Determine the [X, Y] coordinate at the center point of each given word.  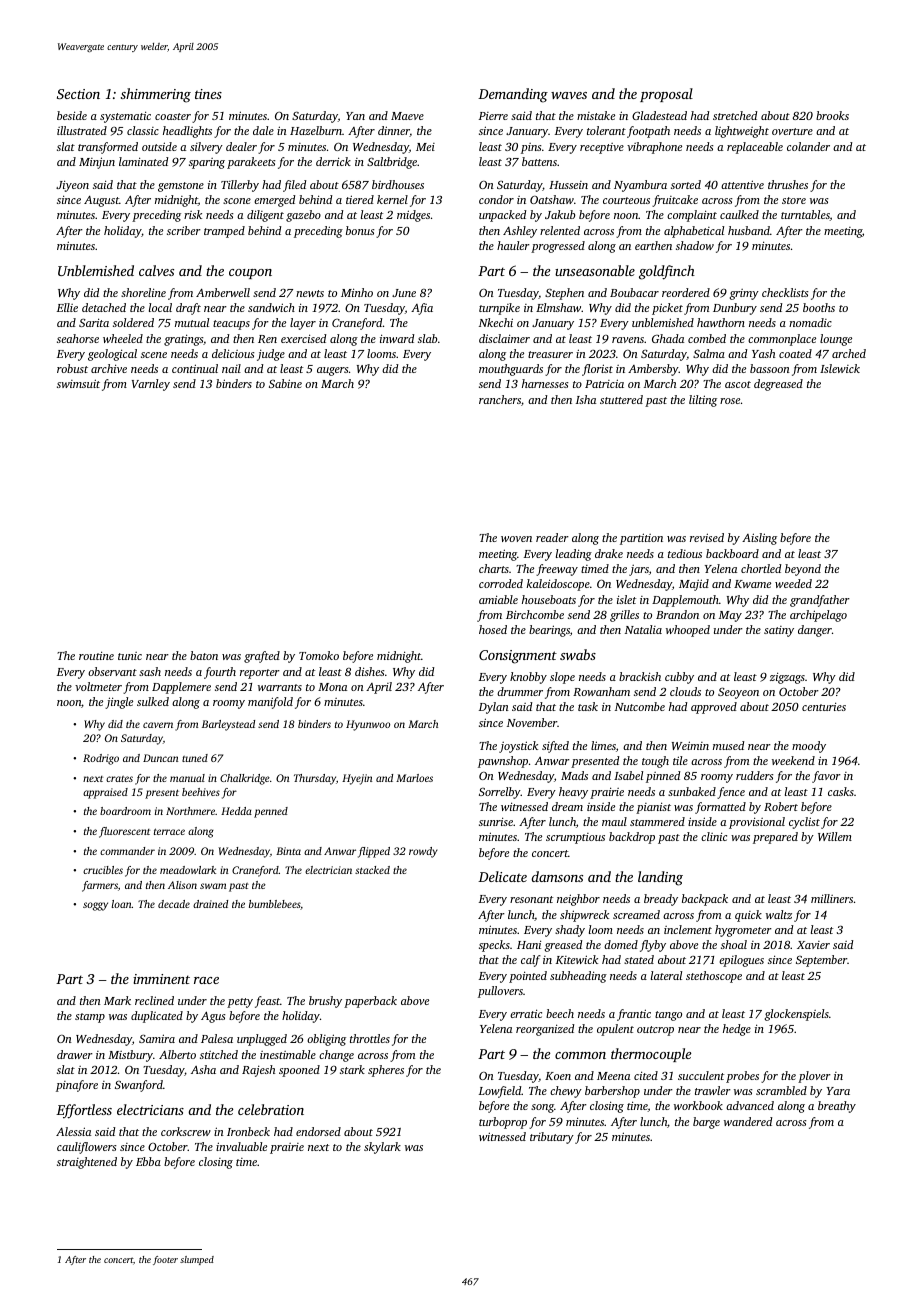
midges [413, 216]
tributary [552, 1138]
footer [165, 1260]
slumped [197, 1260]
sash [150, 671]
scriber [184, 230]
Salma [709, 353]
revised [707, 537]
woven [516, 539]
